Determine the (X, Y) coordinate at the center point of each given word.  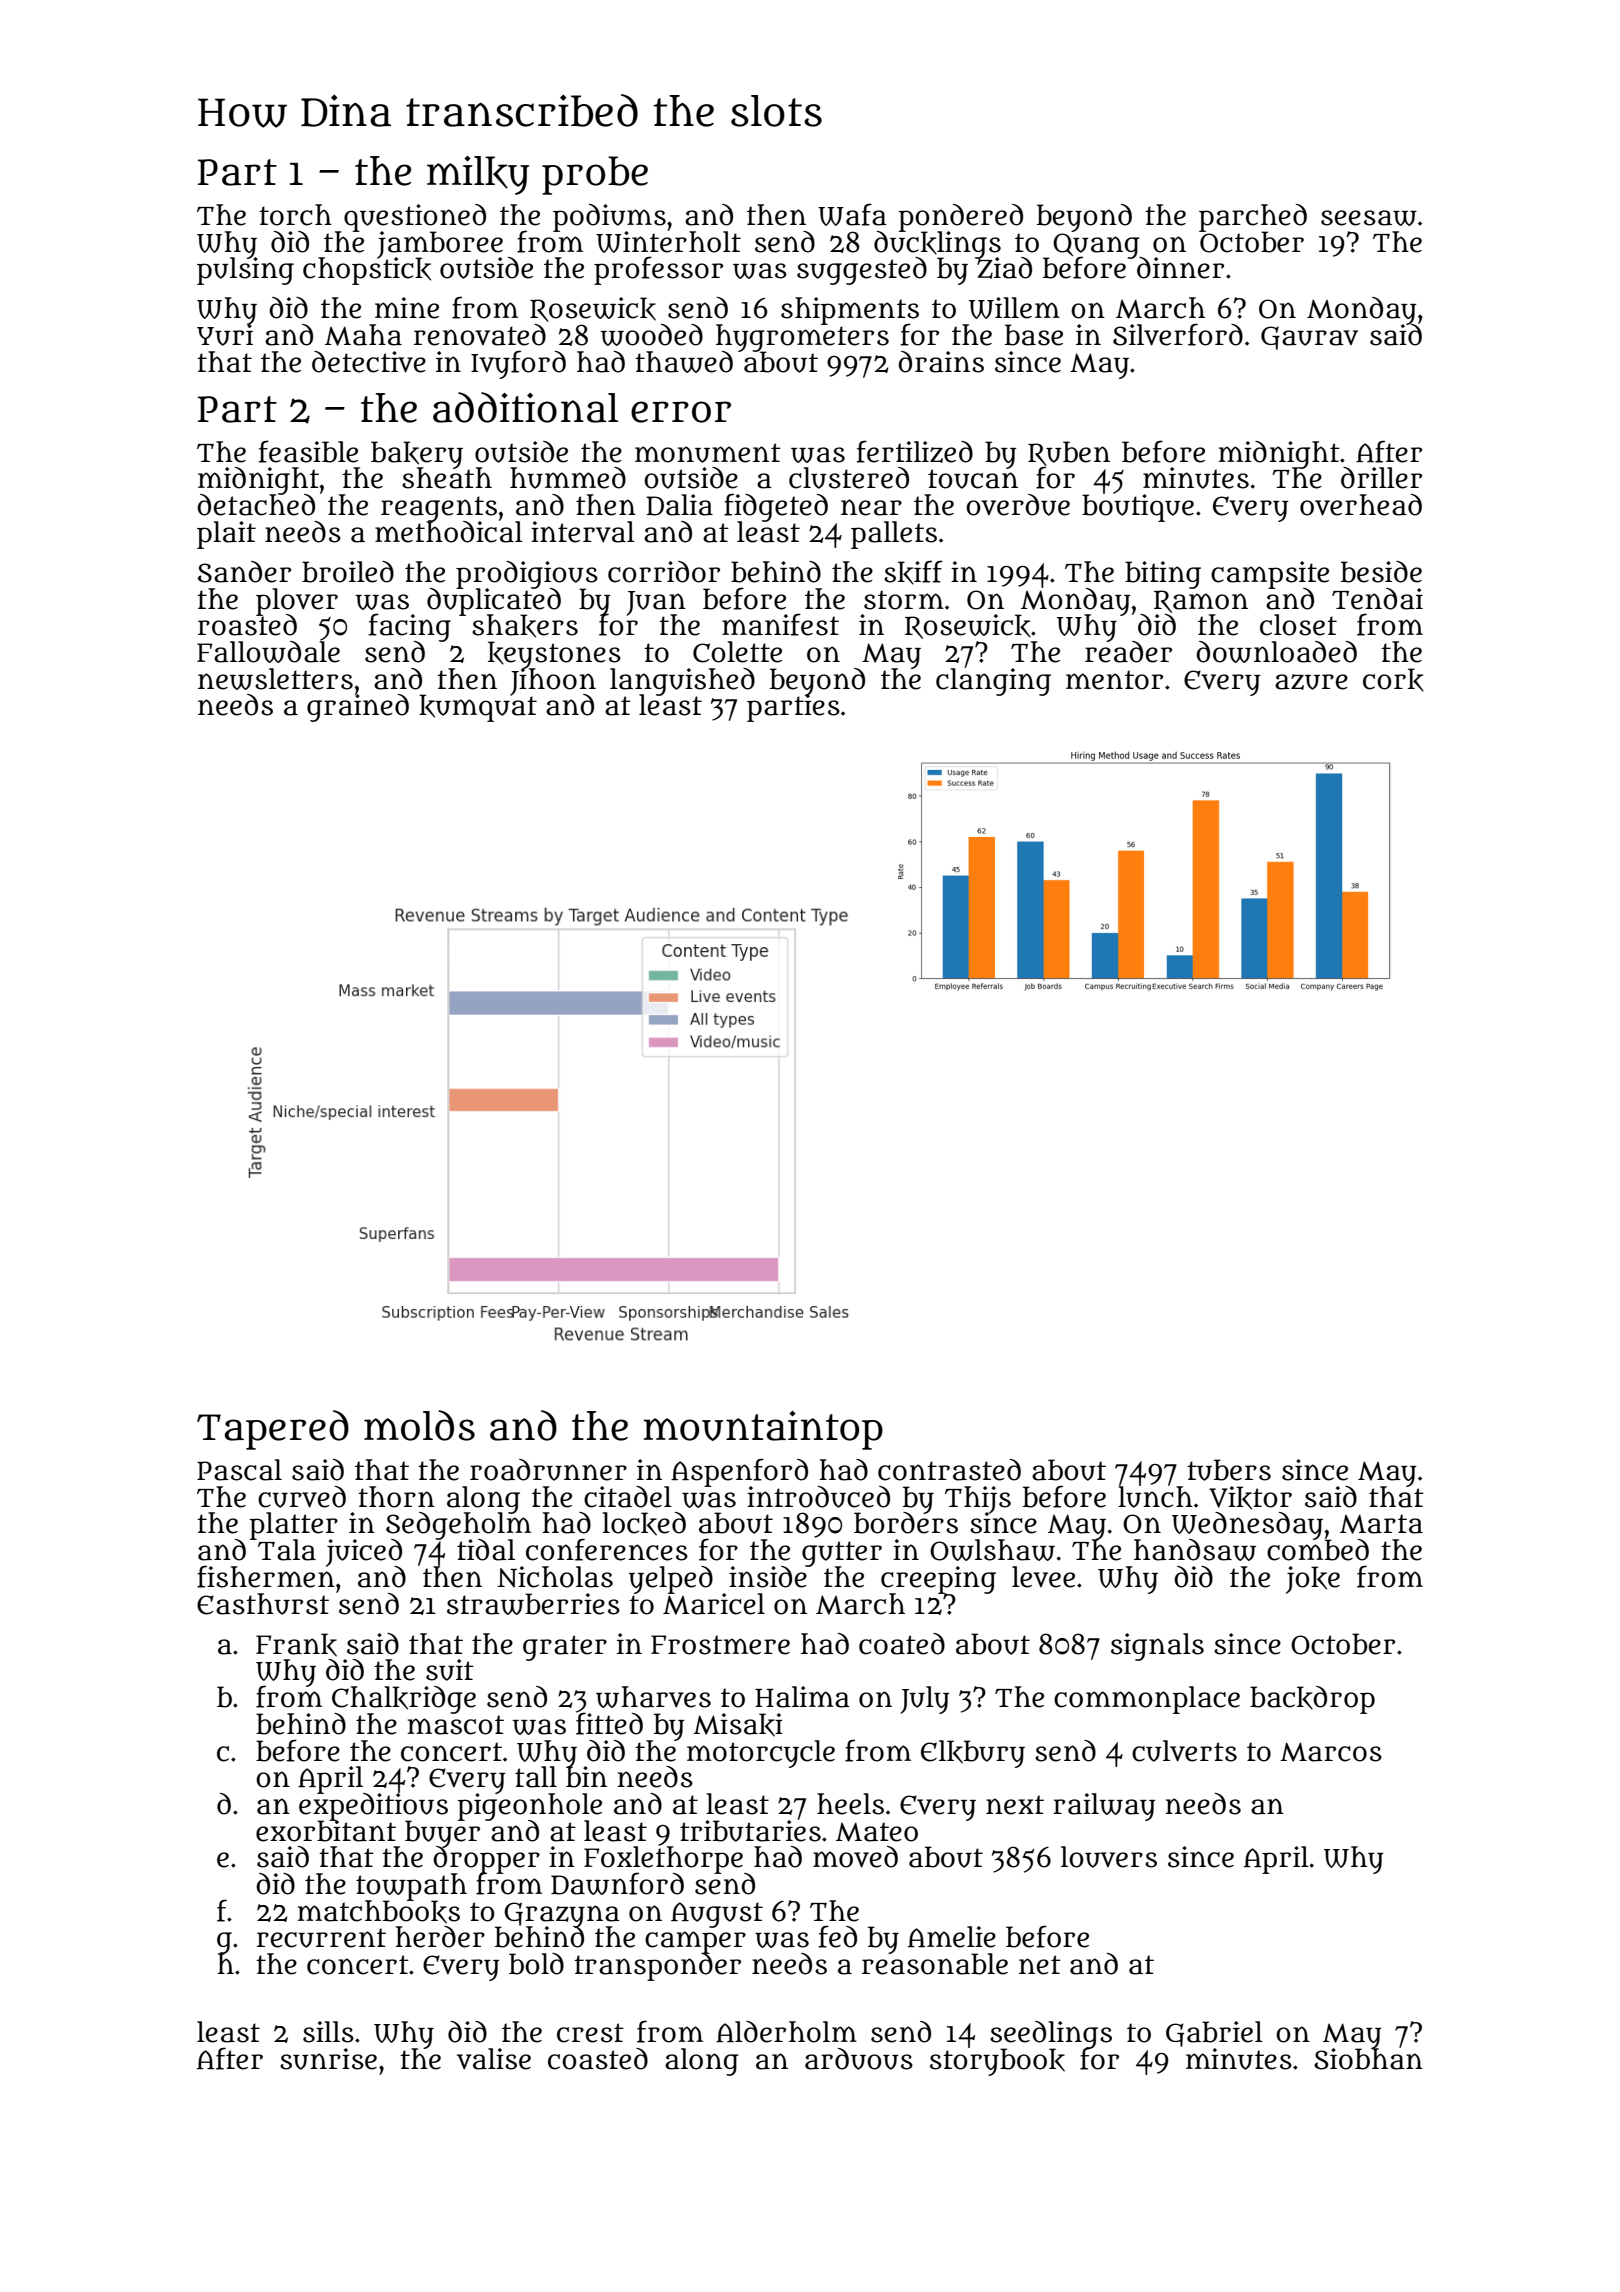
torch (295, 215)
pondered (960, 217)
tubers (1229, 1470)
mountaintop (763, 1430)
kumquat (478, 708)
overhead (1361, 505)
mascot (455, 1725)
